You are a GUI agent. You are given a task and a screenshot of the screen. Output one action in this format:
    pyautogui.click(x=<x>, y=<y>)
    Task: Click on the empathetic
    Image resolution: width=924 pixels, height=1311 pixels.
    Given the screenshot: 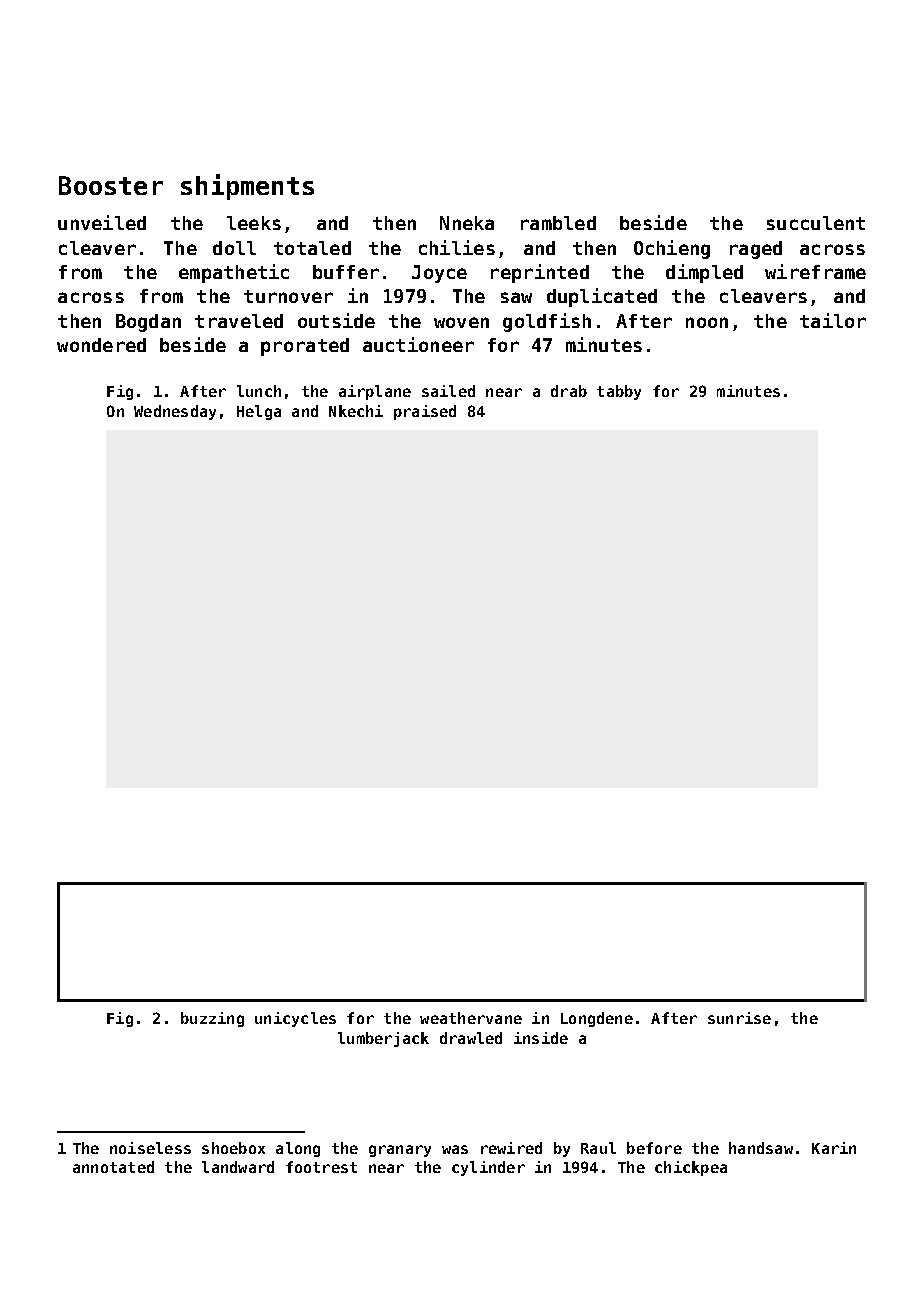 What is the action you would take?
    pyautogui.click(x=234, y=273)
